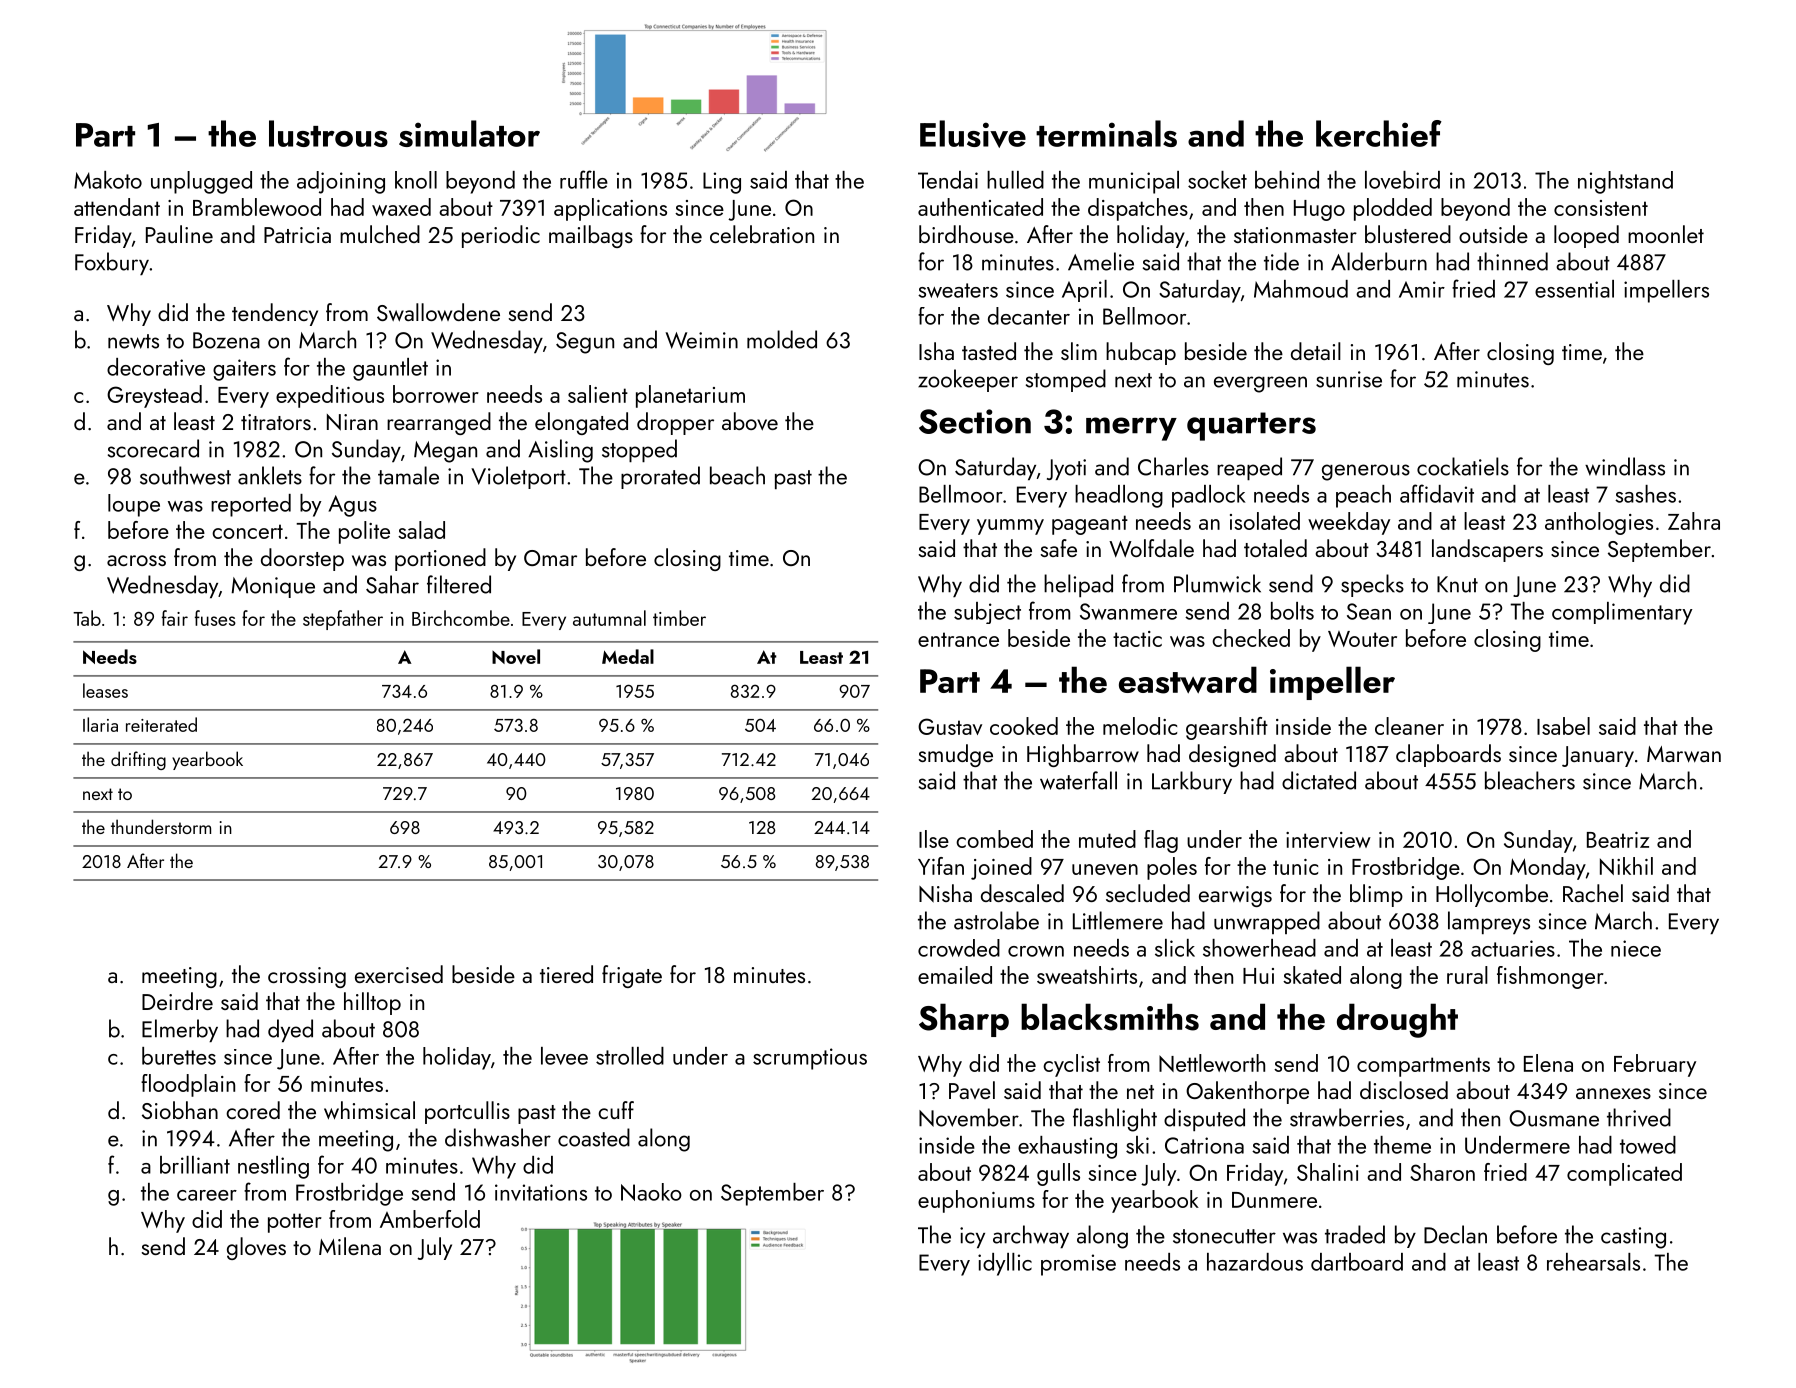 The width and height of the document is (1796, 1388). What do you see at coordinates (133, 341) in the document?
I see `newts` at bounding box center [133, 341].
